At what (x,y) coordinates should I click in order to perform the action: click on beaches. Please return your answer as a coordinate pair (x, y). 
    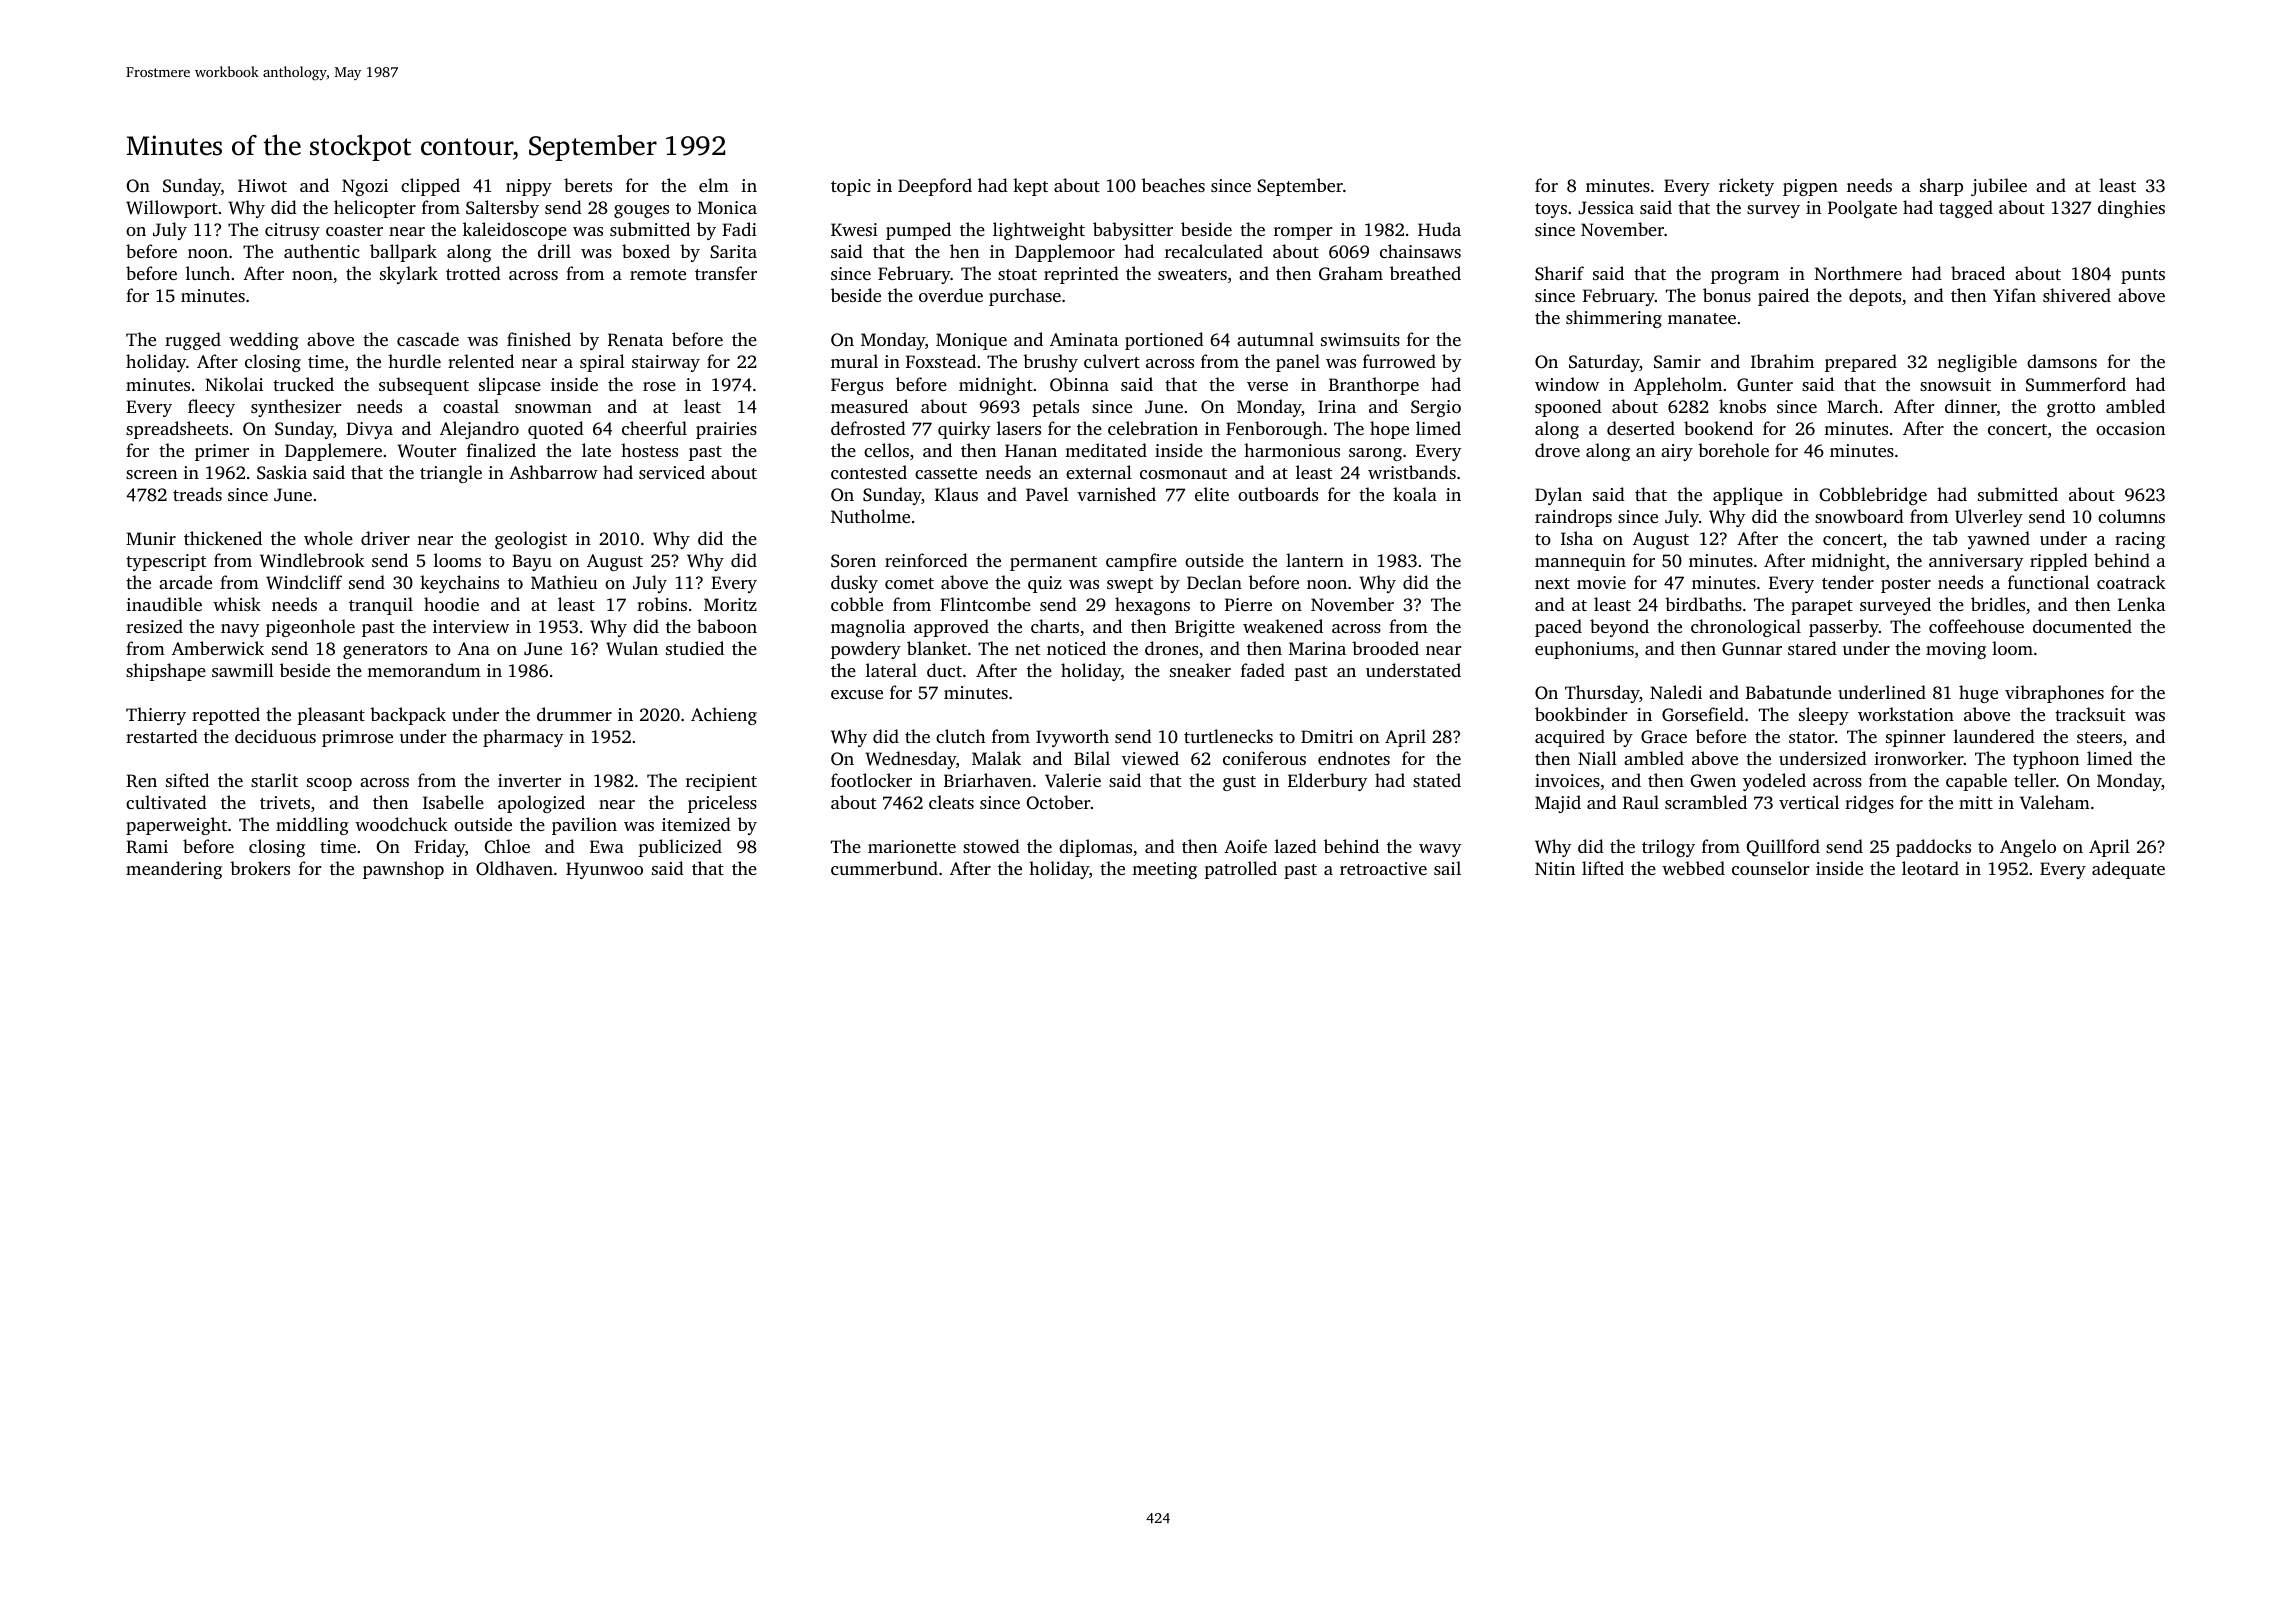
    Looking at the image, I should click on (1173, 185).
